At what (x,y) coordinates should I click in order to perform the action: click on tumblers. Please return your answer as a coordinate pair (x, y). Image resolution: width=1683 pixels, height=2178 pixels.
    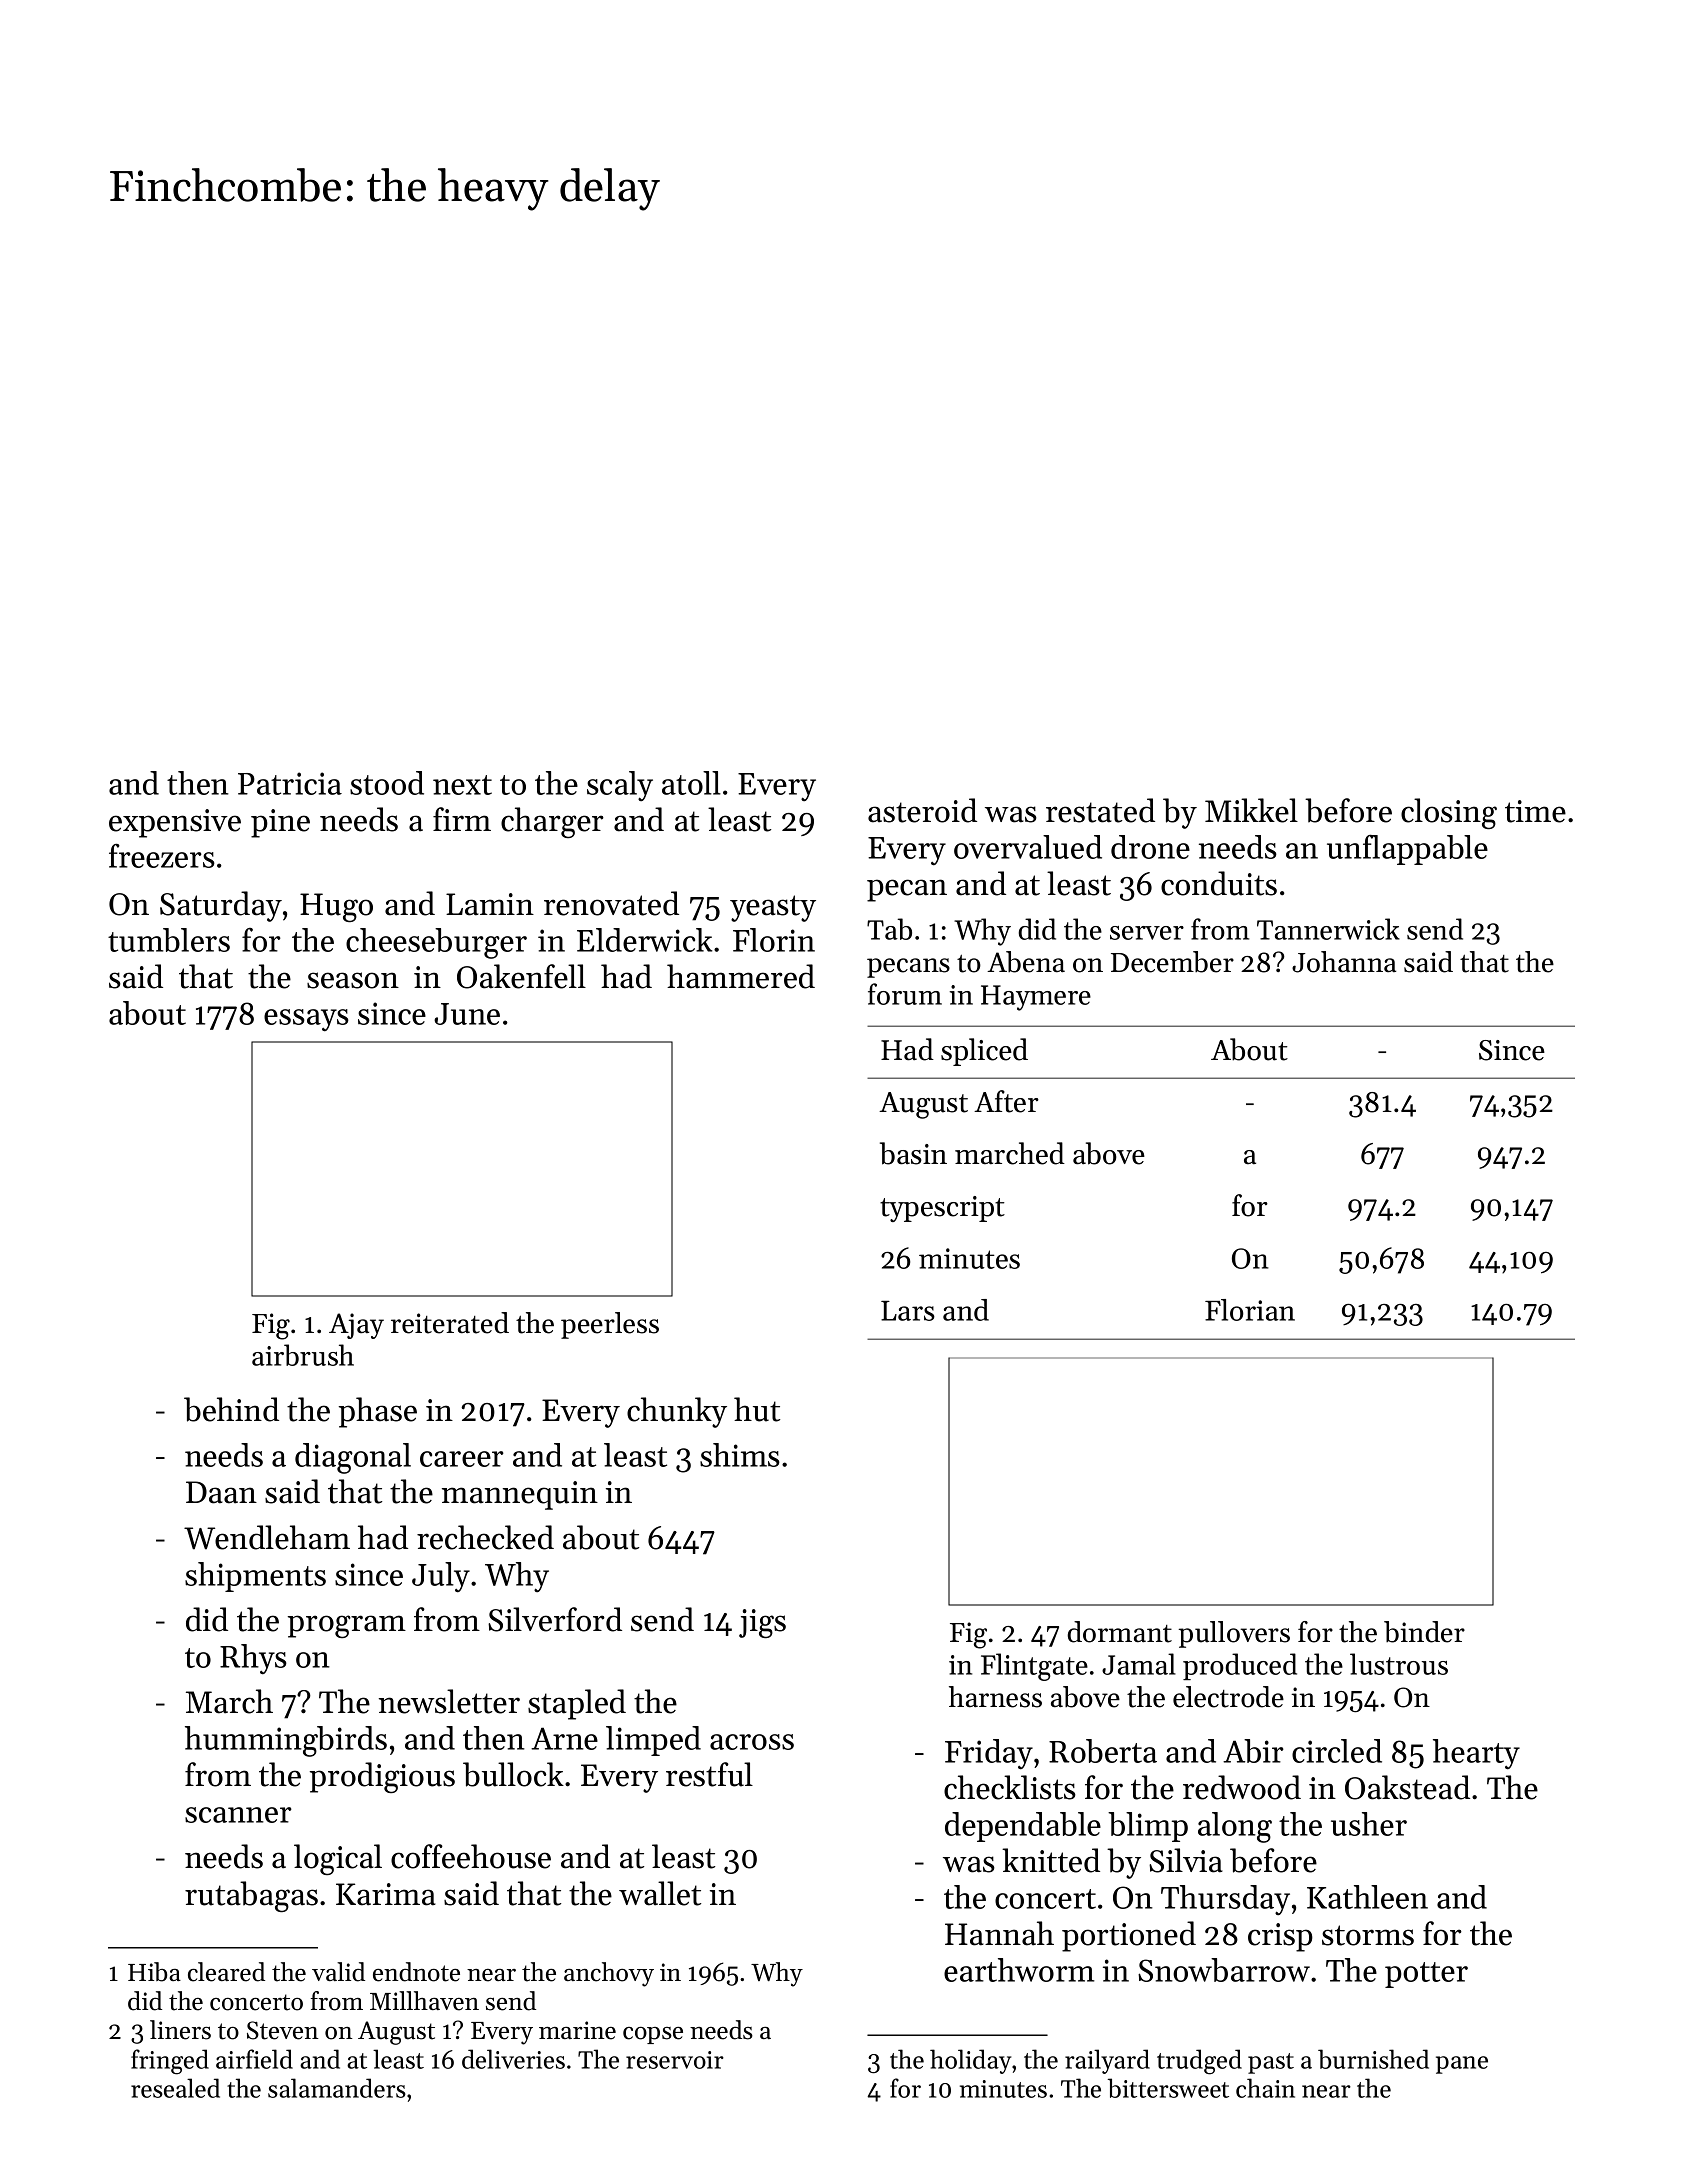
    Looking at the image, I should click on (169, 940).
